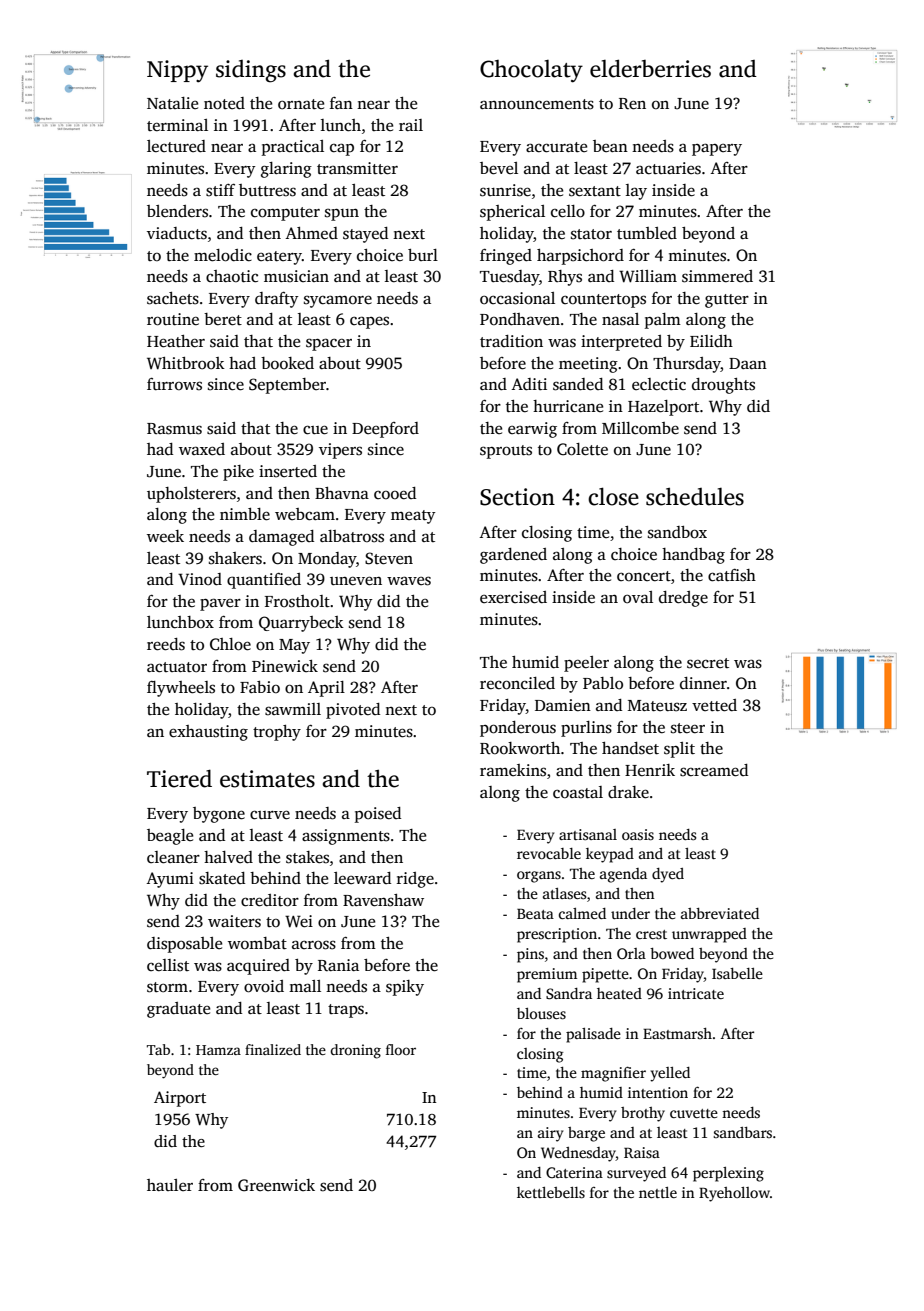 This image has height=1311, width=924. What do you see at coordinates (650, 68) in the image?
I see `elderberries` at bounding box center [650, 68].
